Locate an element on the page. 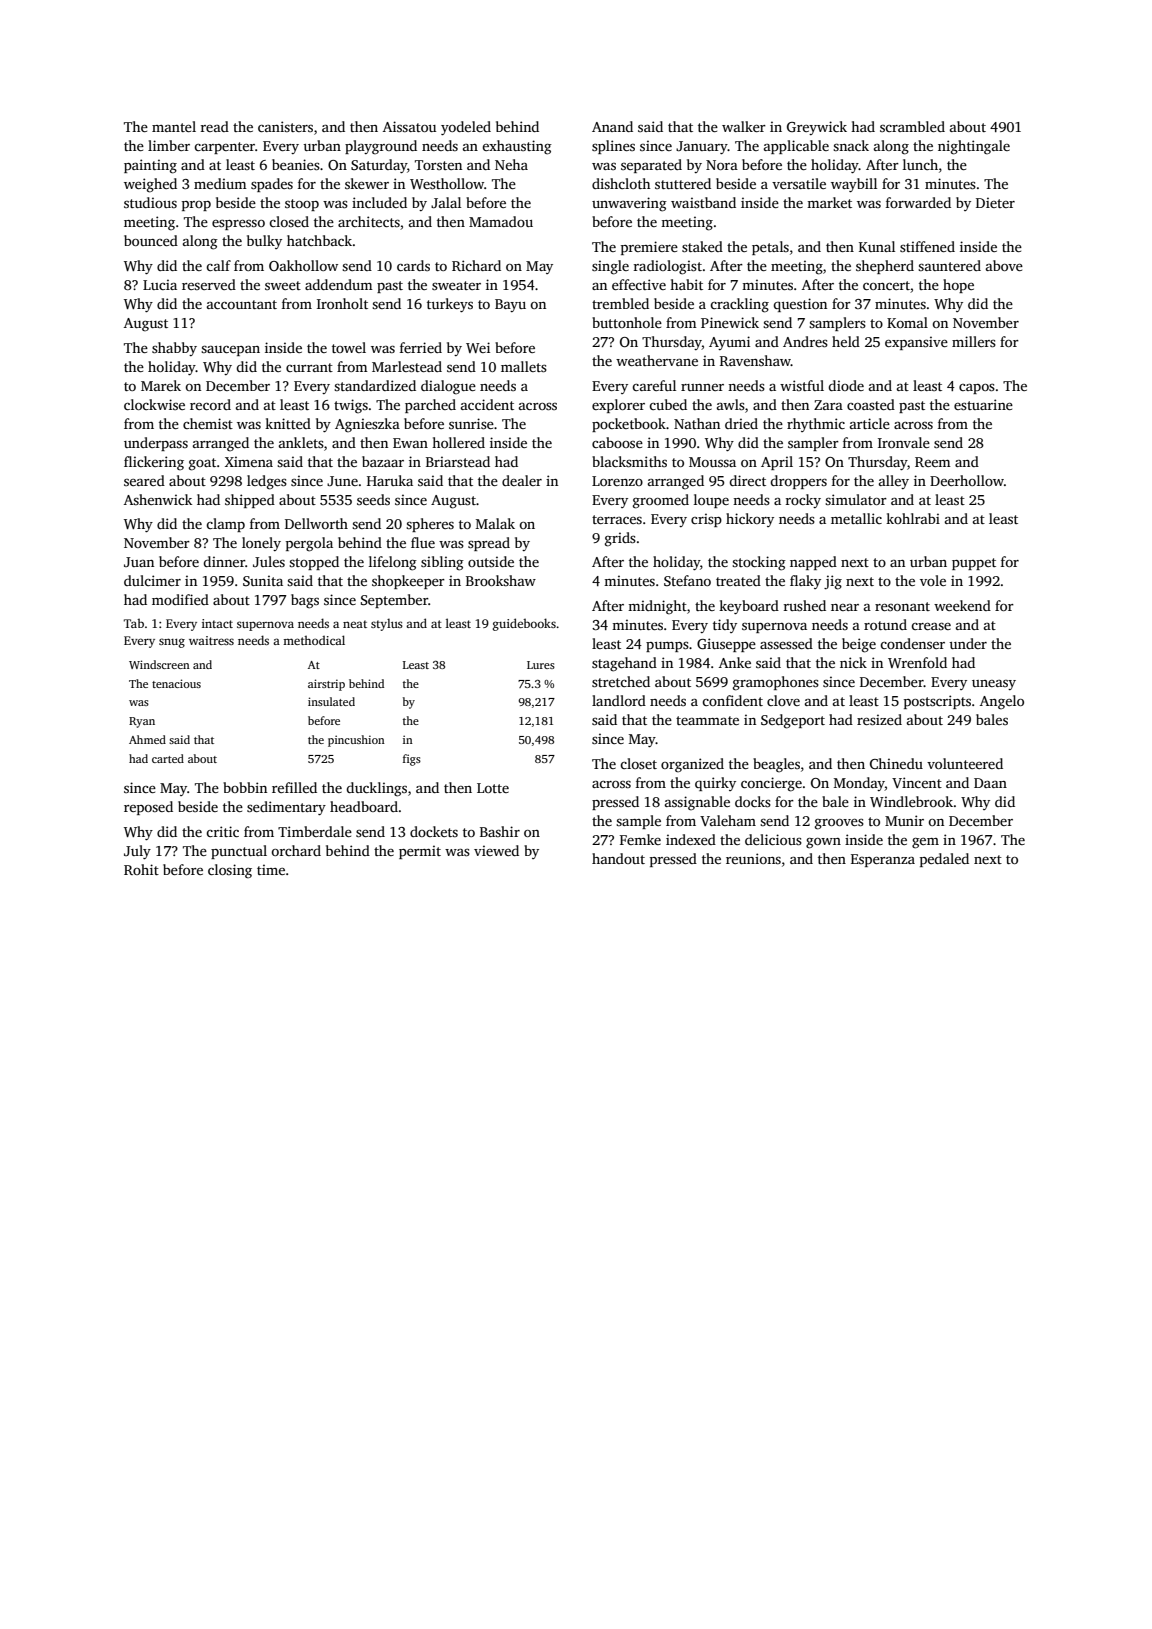 The image size is (1152, 1629). lifelong is located at coordinates (393, 563).
